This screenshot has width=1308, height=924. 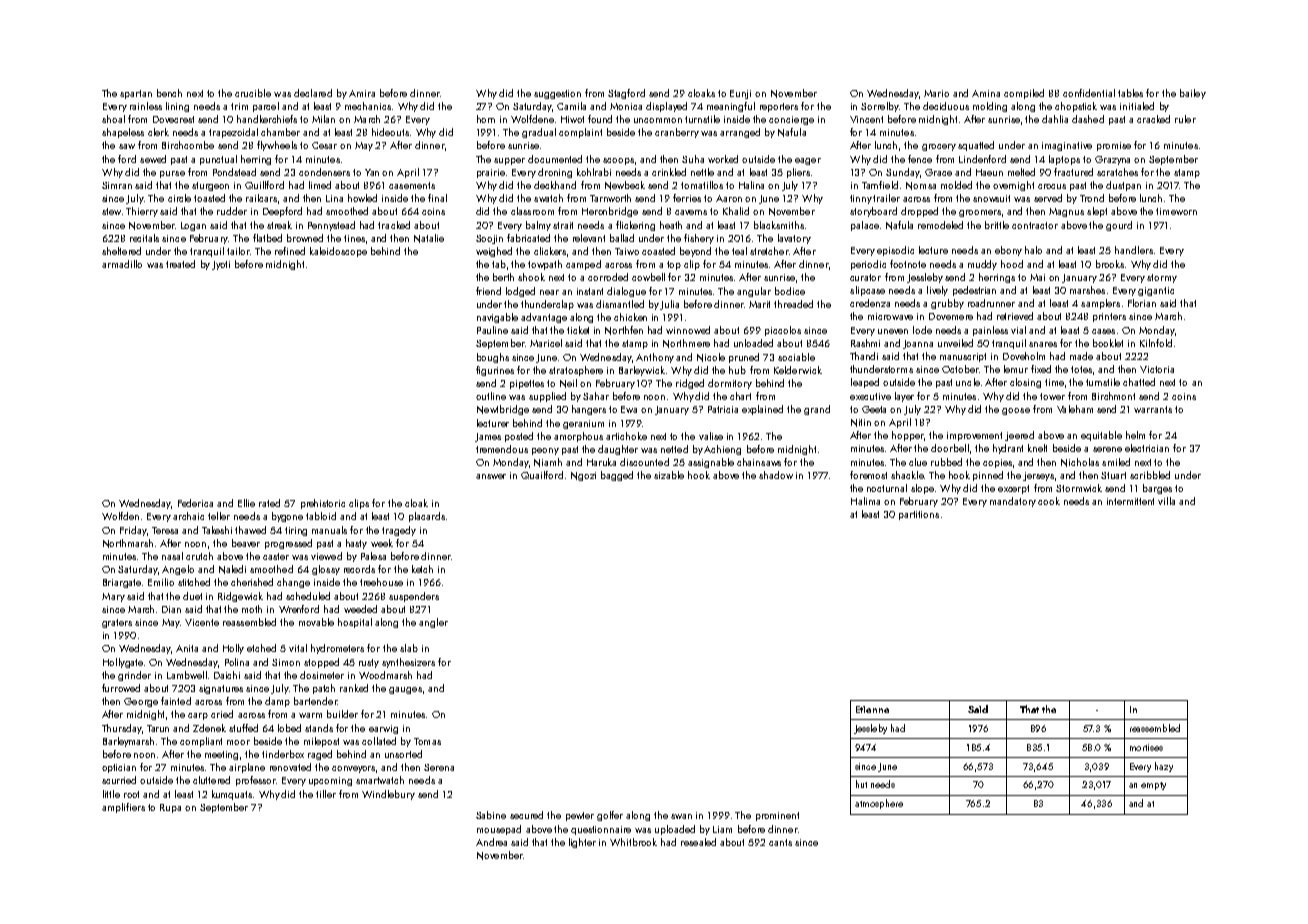 What do you see at coordinates (491, 815) in the screenshot?
I see `Sabine` at bounding box center [491, 815].
